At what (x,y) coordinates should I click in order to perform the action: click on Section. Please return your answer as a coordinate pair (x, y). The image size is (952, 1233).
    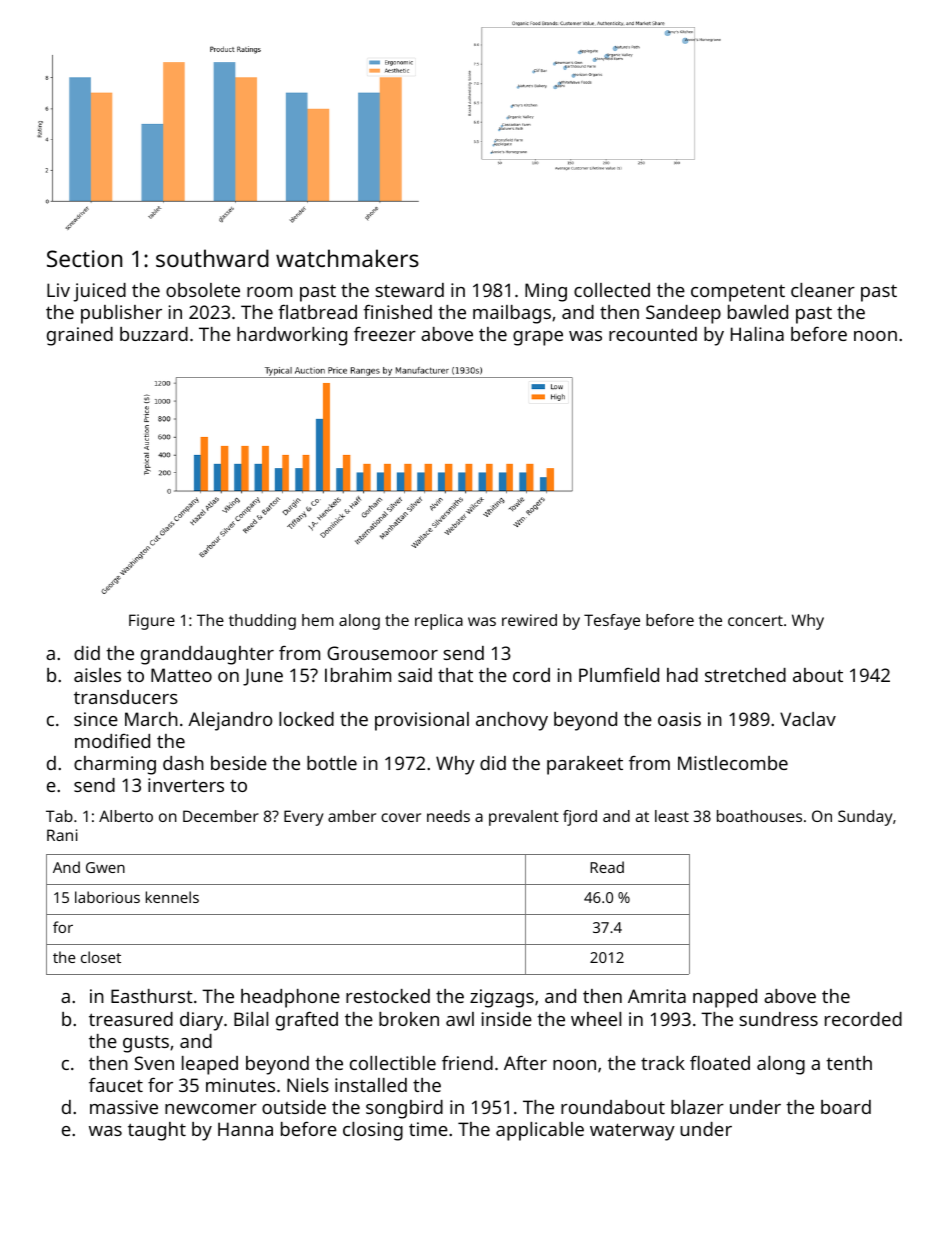
    Looking at the image, I should click on (84, 258).
